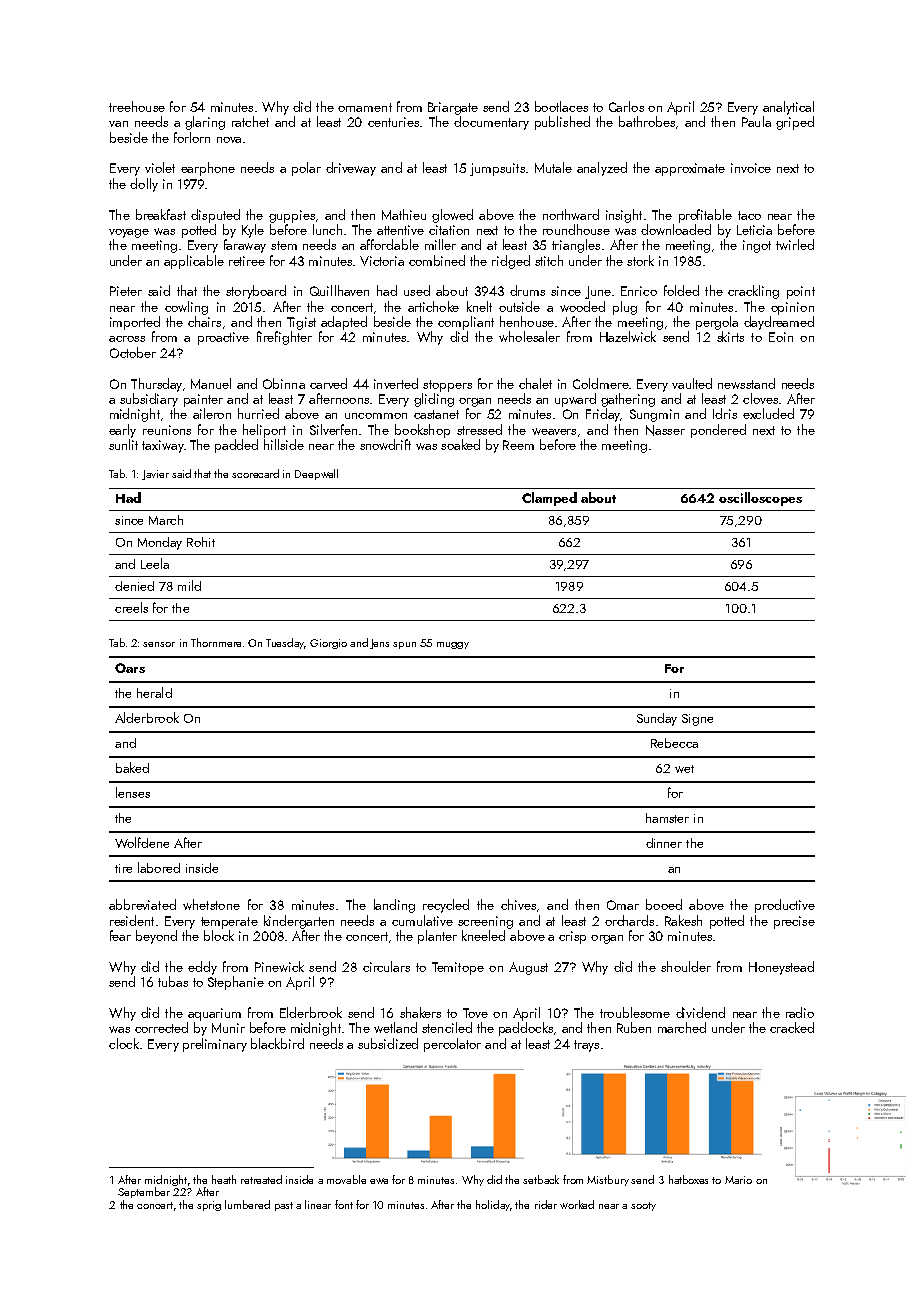 The width and height of the screenshot is (924, 1308). Describe the element at coordinates (667, 818) in the screenshot. I see `hamster` at that location.
